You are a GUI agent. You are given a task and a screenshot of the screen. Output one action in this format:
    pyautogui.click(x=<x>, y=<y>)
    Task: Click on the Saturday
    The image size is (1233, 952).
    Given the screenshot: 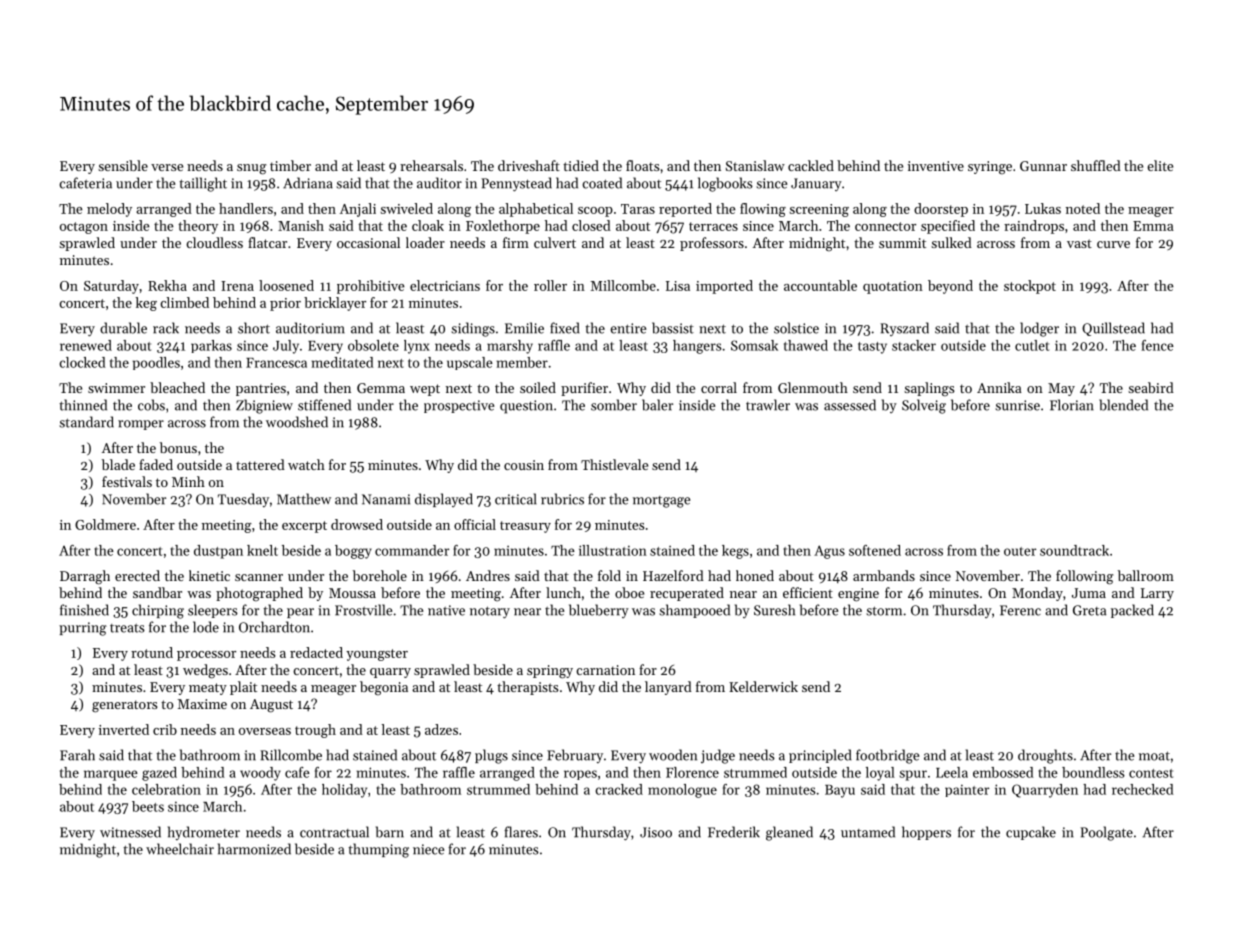 What is the action you would take?
    pyautogui.click(x=111, y=287)
